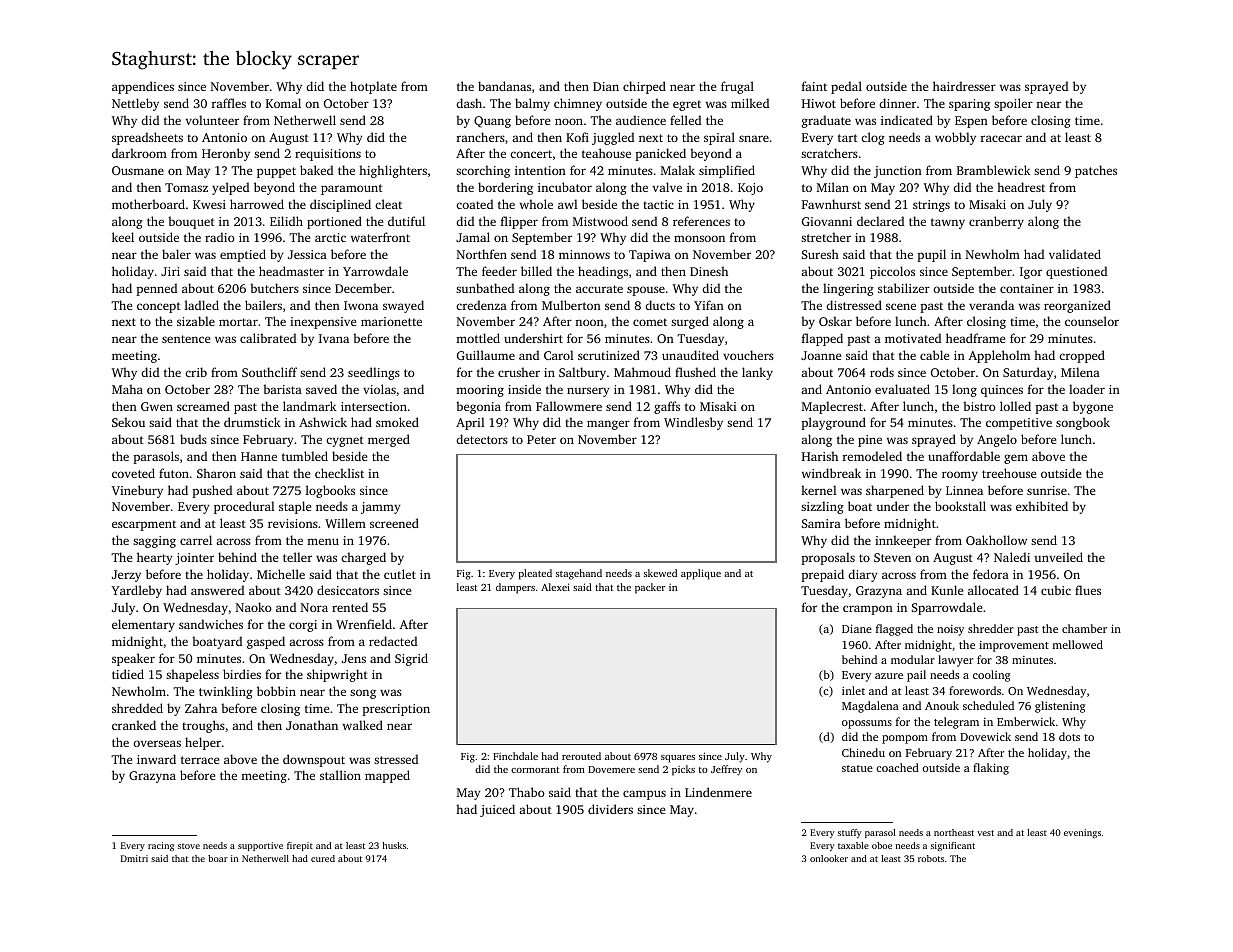 This screenshot has width=1233, height=952. Describe the element at coordinates (1082, 833) in the screenshot. I see `evenings` at that location.
